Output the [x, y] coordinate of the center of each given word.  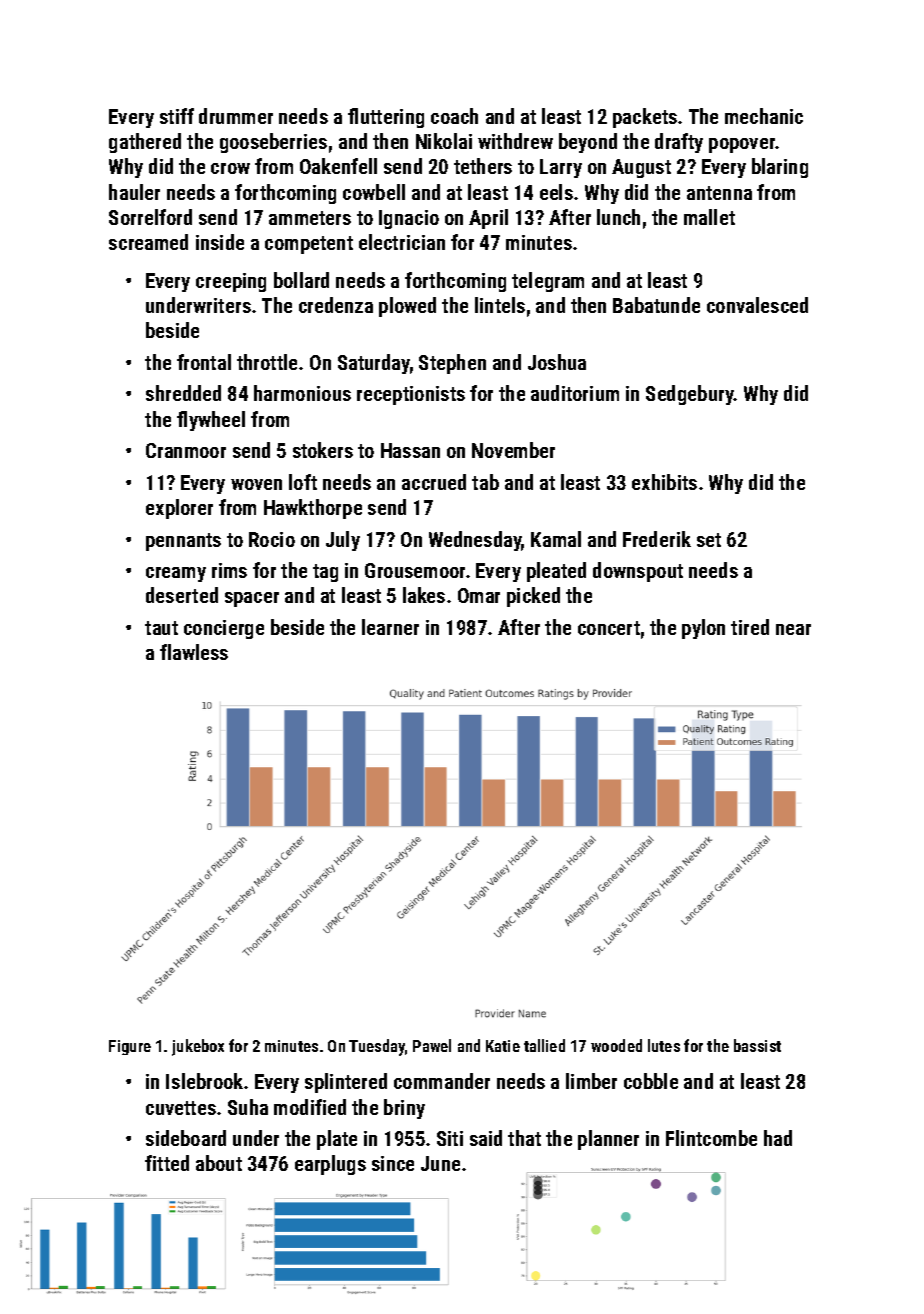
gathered [145, 143]
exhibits [664, 482]
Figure [130, 1047]
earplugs [330, 1165]
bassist [757, 1045]
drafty [679, 143]
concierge [224, 629]
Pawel [432, 1045]
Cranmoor [186, 450]
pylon [703, 629]
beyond [588, 143]
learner [390, 627]
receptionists [411, 395]
